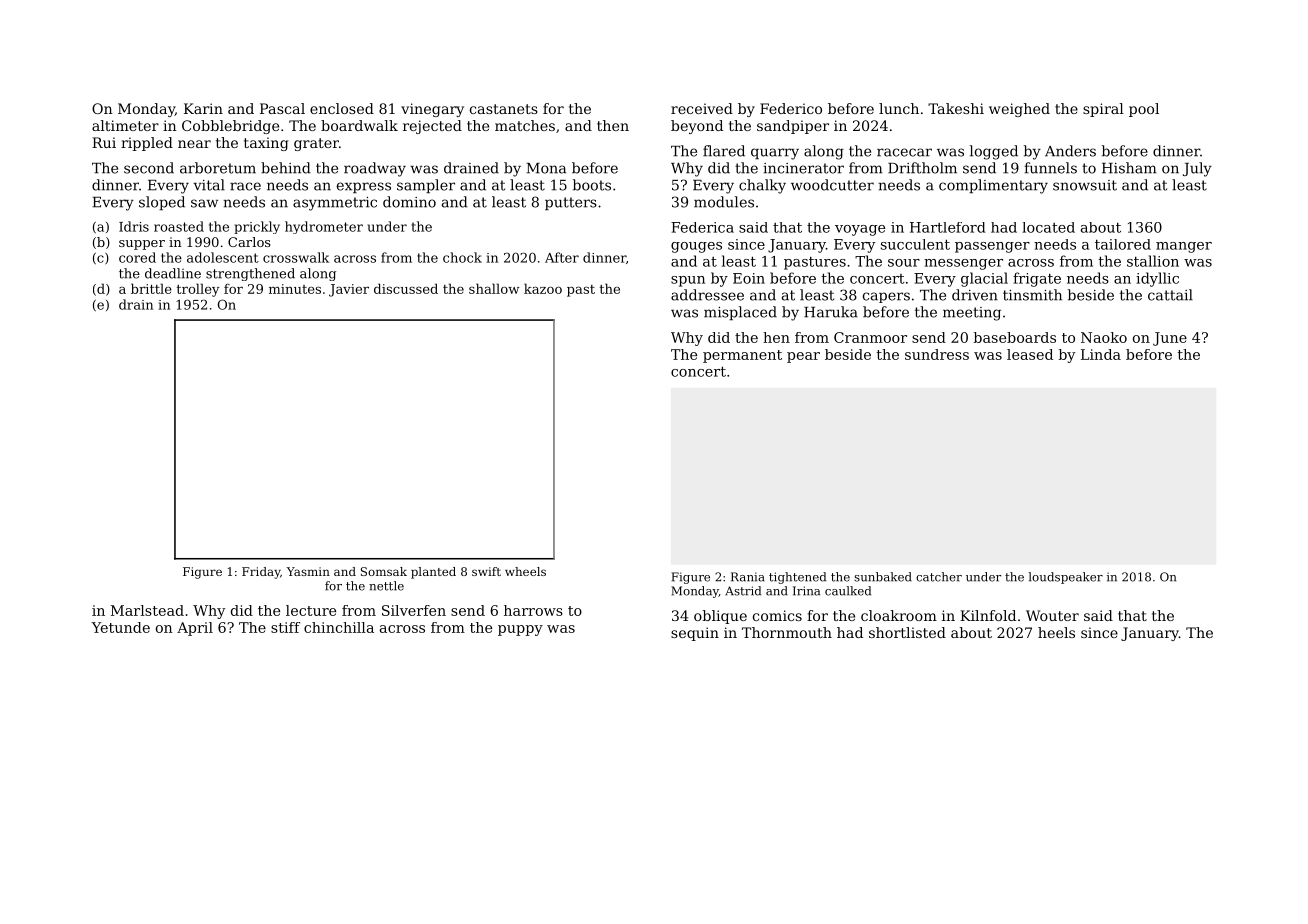 This screenshot has width=1308, height=924. What do you see at coordinates (793, 127) in the screenshot?
I see `sandpiper` at bounding box center [793, 127].
